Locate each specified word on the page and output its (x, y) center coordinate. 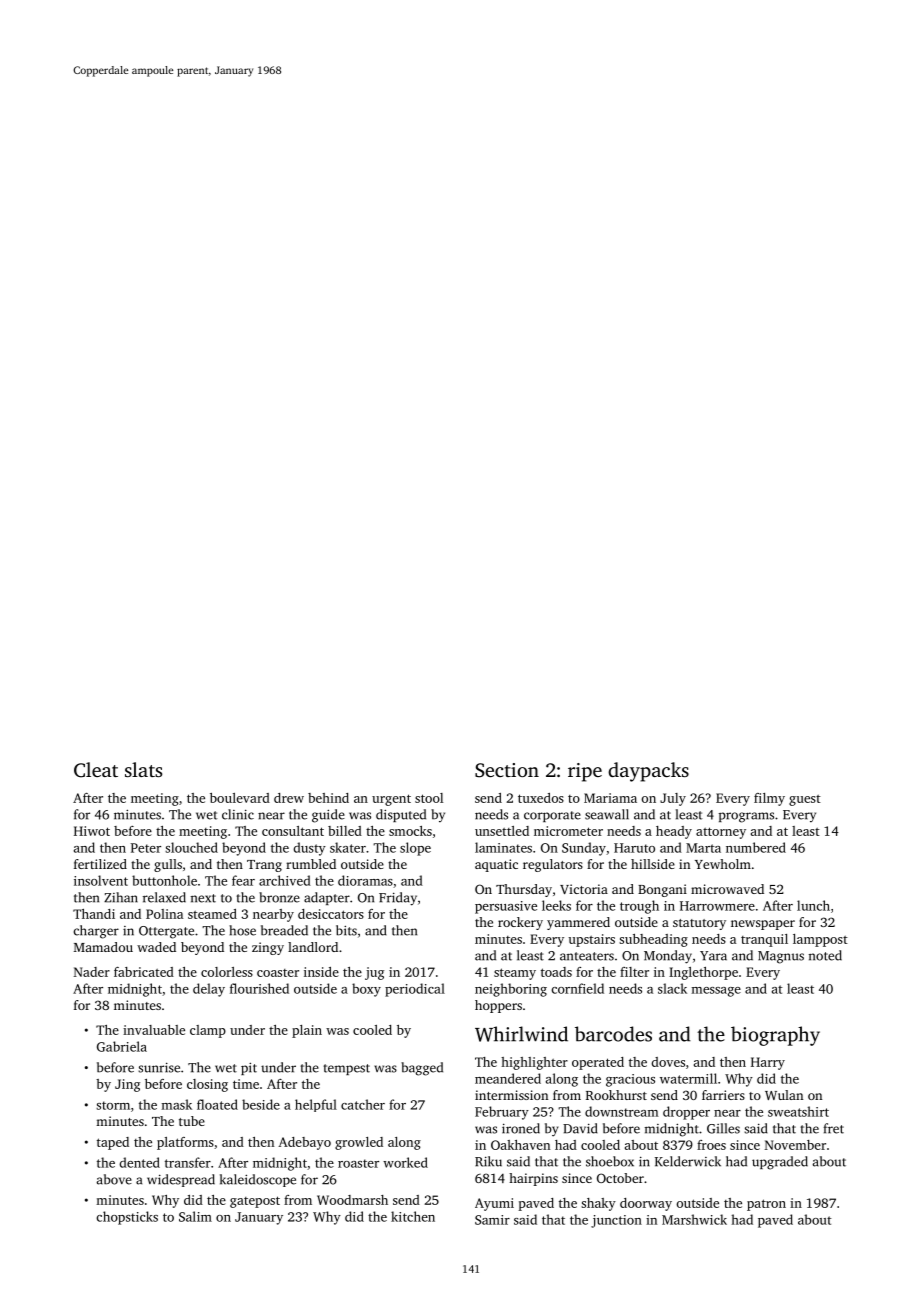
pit (249, 1068)
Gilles (723, 1128)
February (502, 1113)
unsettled (502, 831)
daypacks (648, 772)
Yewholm (723, 864)
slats (143, 769)
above (114, 1179)
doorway (646, 1204)
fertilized (100, 864)
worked (405, 1162)
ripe (585, 772)
